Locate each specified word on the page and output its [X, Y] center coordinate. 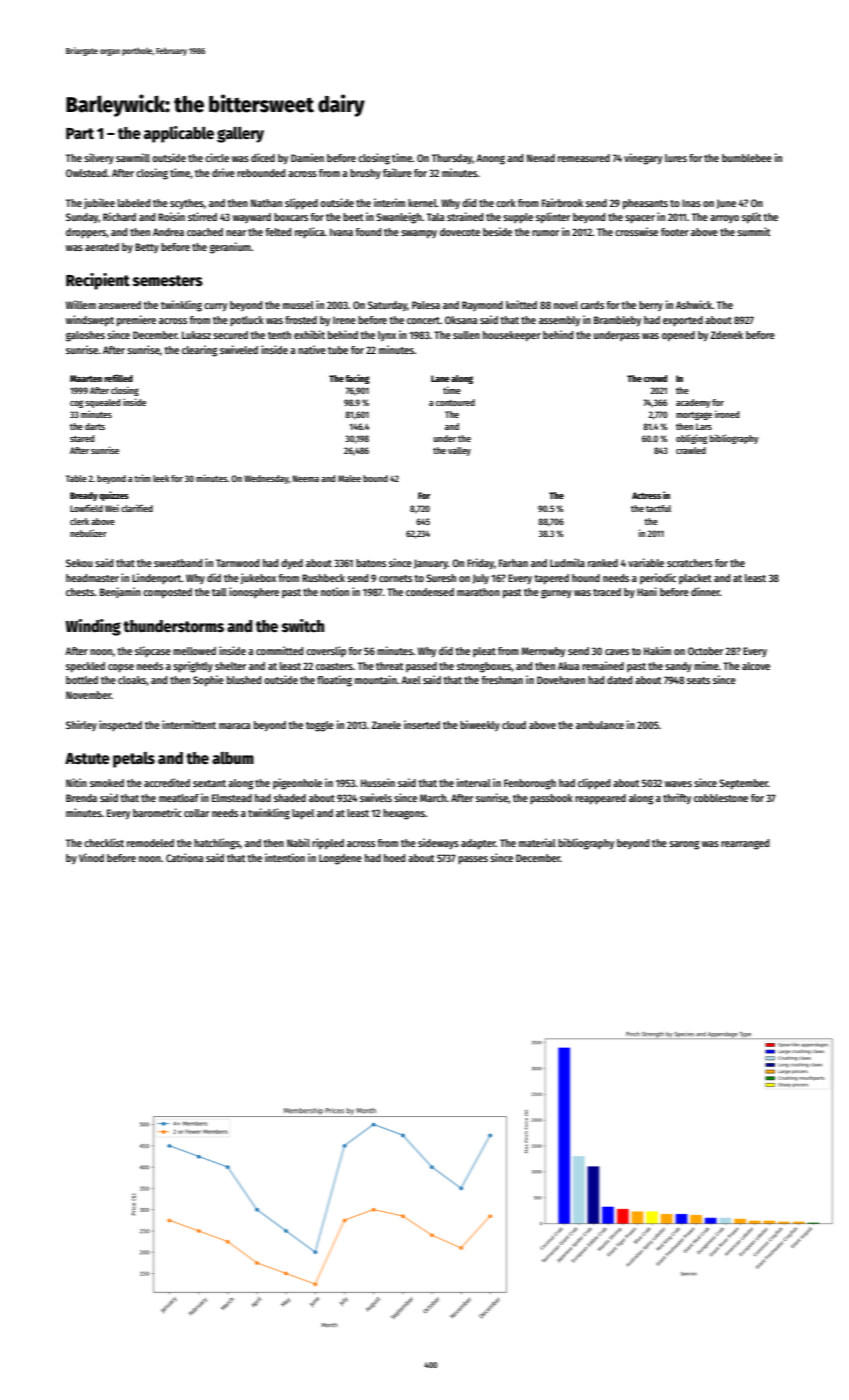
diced [263, 157]
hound [586, 578]
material [537, 842]
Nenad [541, 158]
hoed [394, 858]
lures [676, 158]
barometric [157, 812]
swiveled [239, 349]
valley [459, 451]
